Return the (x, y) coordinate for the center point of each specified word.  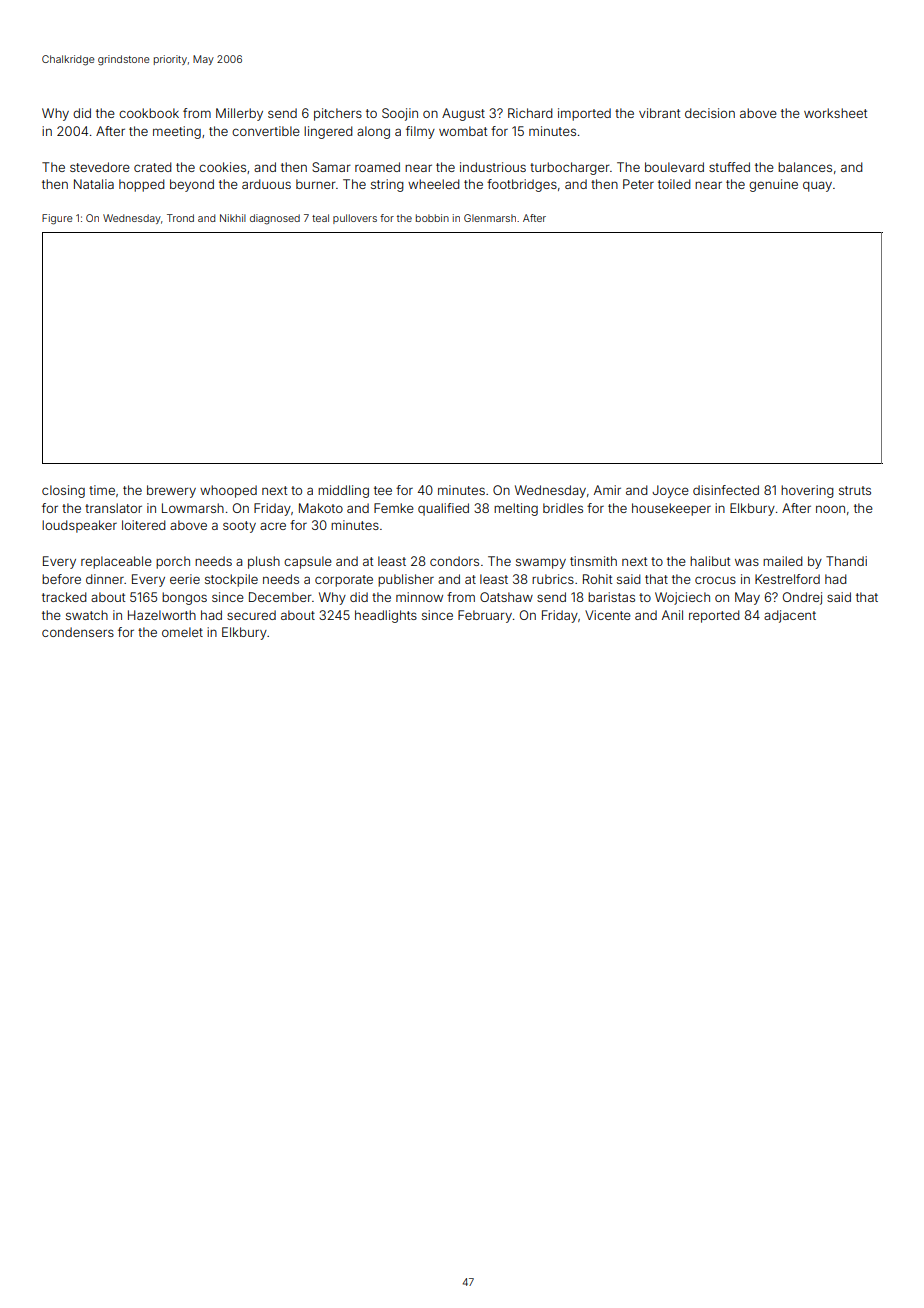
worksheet (835, 113)
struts (855, 490)
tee (383, 490)
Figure (57, 219)
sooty (239, 527)
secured (251, 615)
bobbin (432, 218)
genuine (773, 185)
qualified (443, 509)
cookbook (149, 113)
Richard (530, 113)
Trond (180, 218)
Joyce (670, 491)
